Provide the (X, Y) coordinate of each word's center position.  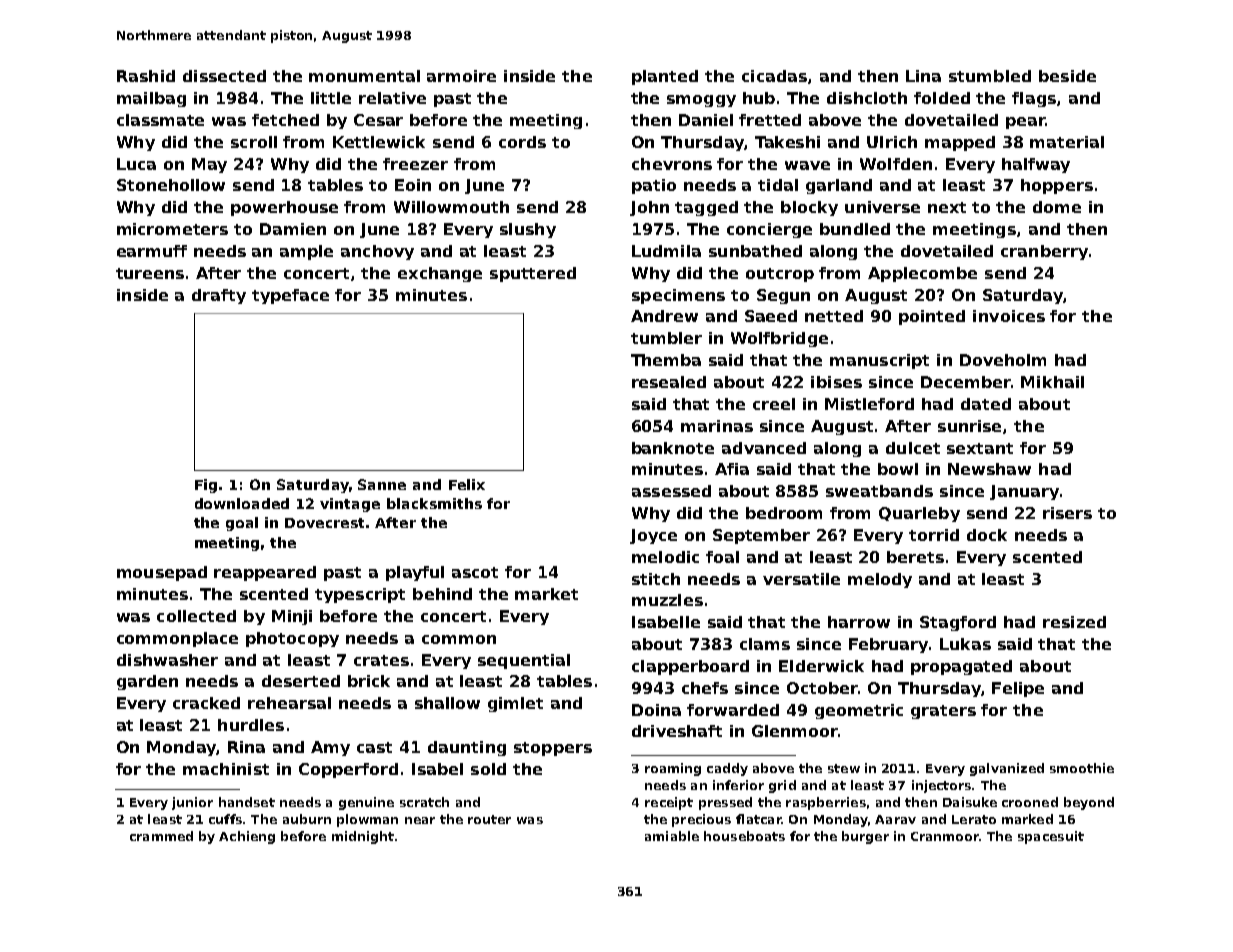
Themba (666, 360)
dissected (224, 76)
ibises (836, 382)
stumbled (990, 76)
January (1024, 492)
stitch (656, 579)
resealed (669, 382)
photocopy (292, 639)
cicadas (774, 76)
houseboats (744, 836)
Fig (206, 486)
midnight (363, 837)
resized (1074, 622)
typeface (290, 296)
